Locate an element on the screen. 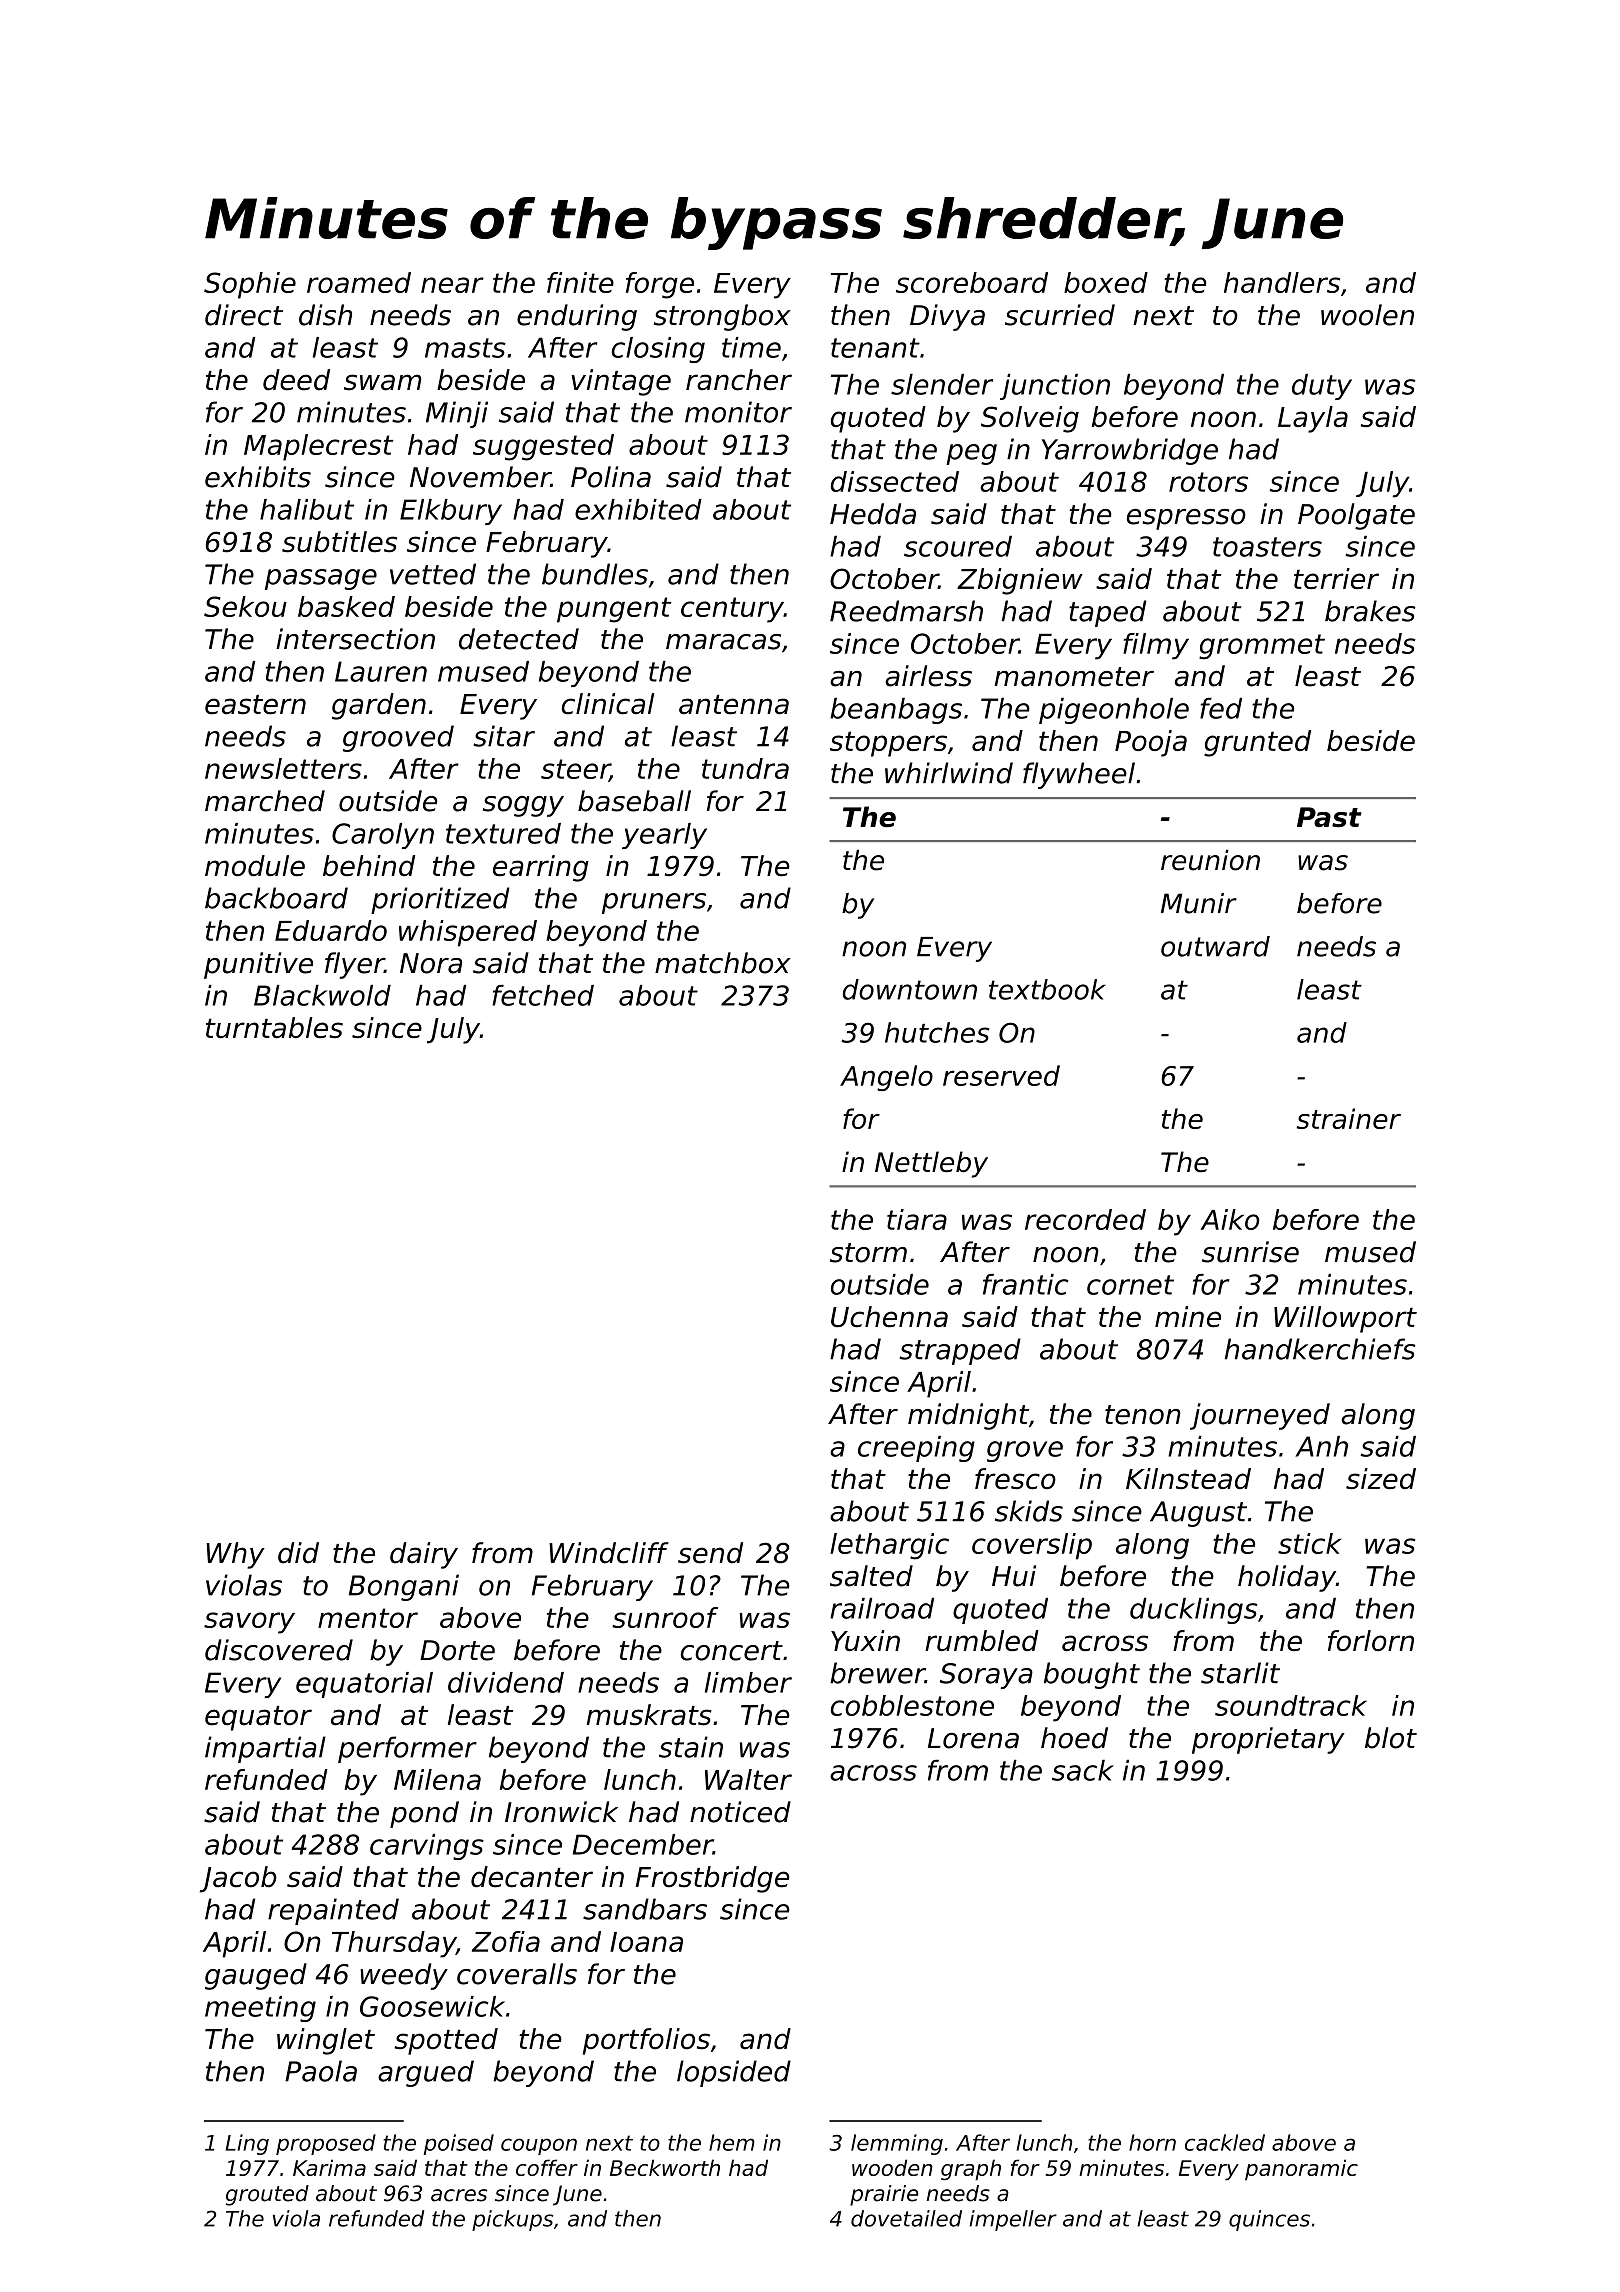 Image resolution: width=1620 pixels, height=2292 pixels. Why is located at coordinates (235, 1555).
